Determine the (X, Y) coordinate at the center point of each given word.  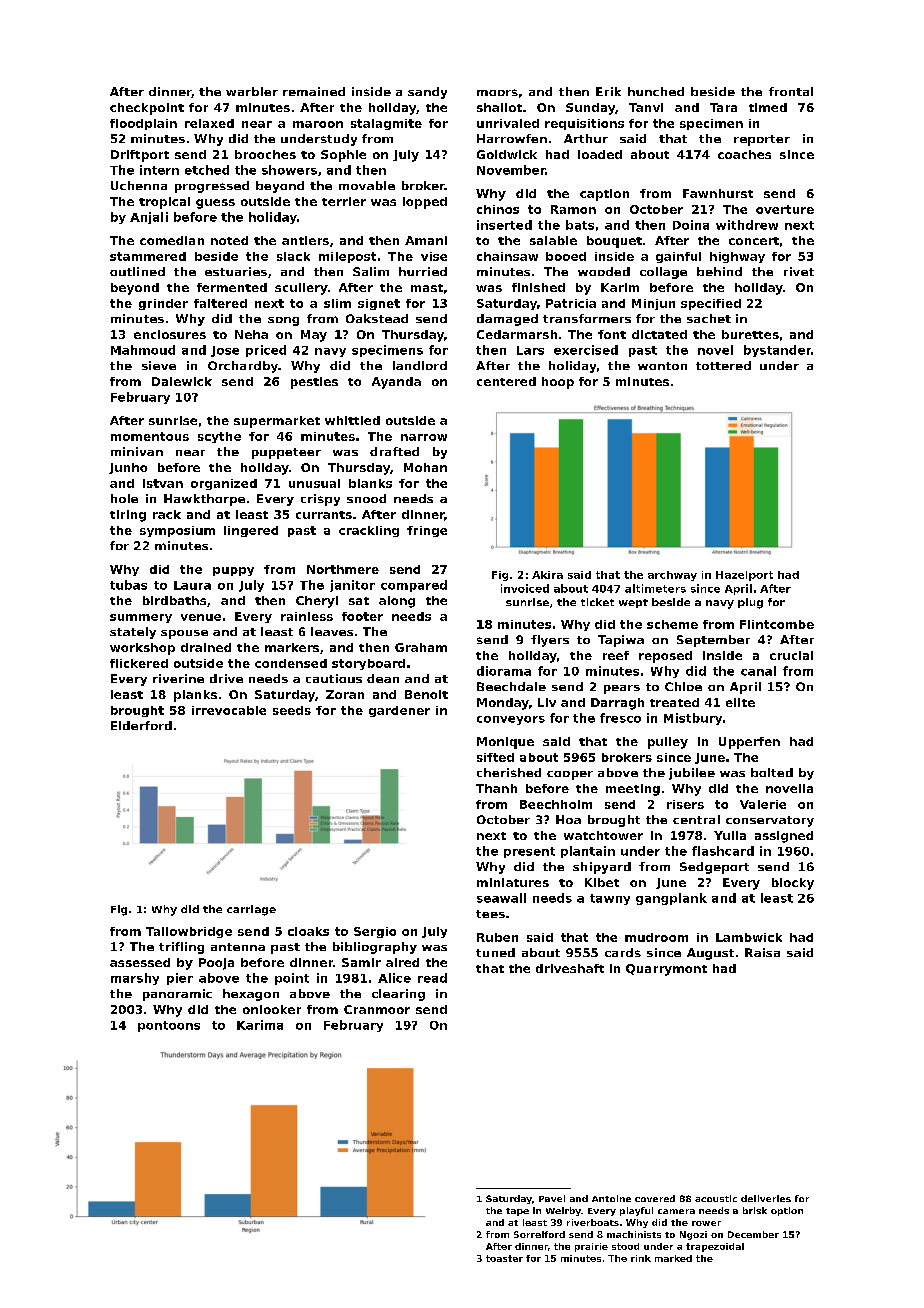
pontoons (169, 1026)
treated (674, 702)
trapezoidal (715, 1247)
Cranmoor (377, 1009)
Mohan (425, 467)
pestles (314, 383)
